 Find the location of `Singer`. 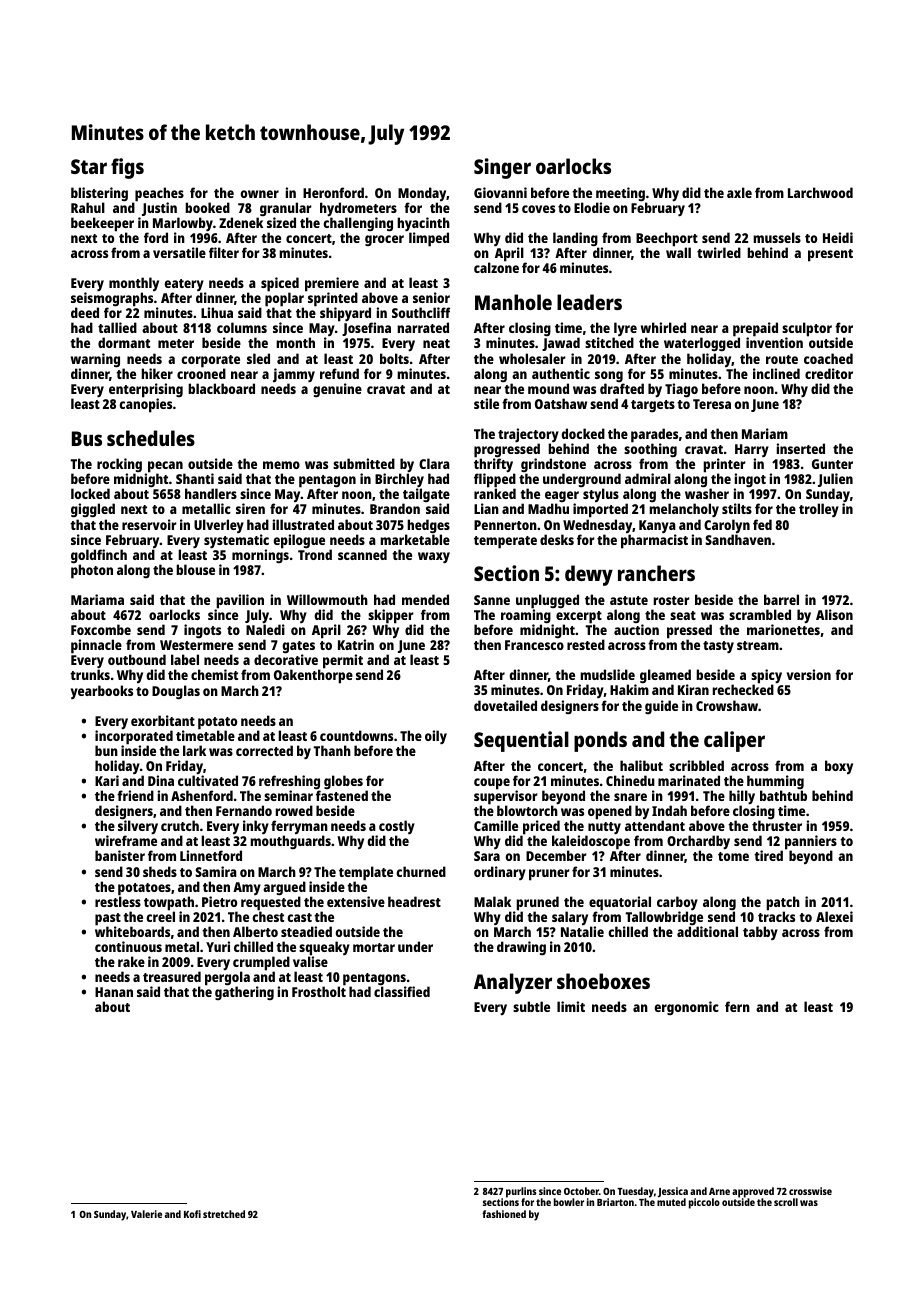

Singer is located at coordinates (502, 168).
